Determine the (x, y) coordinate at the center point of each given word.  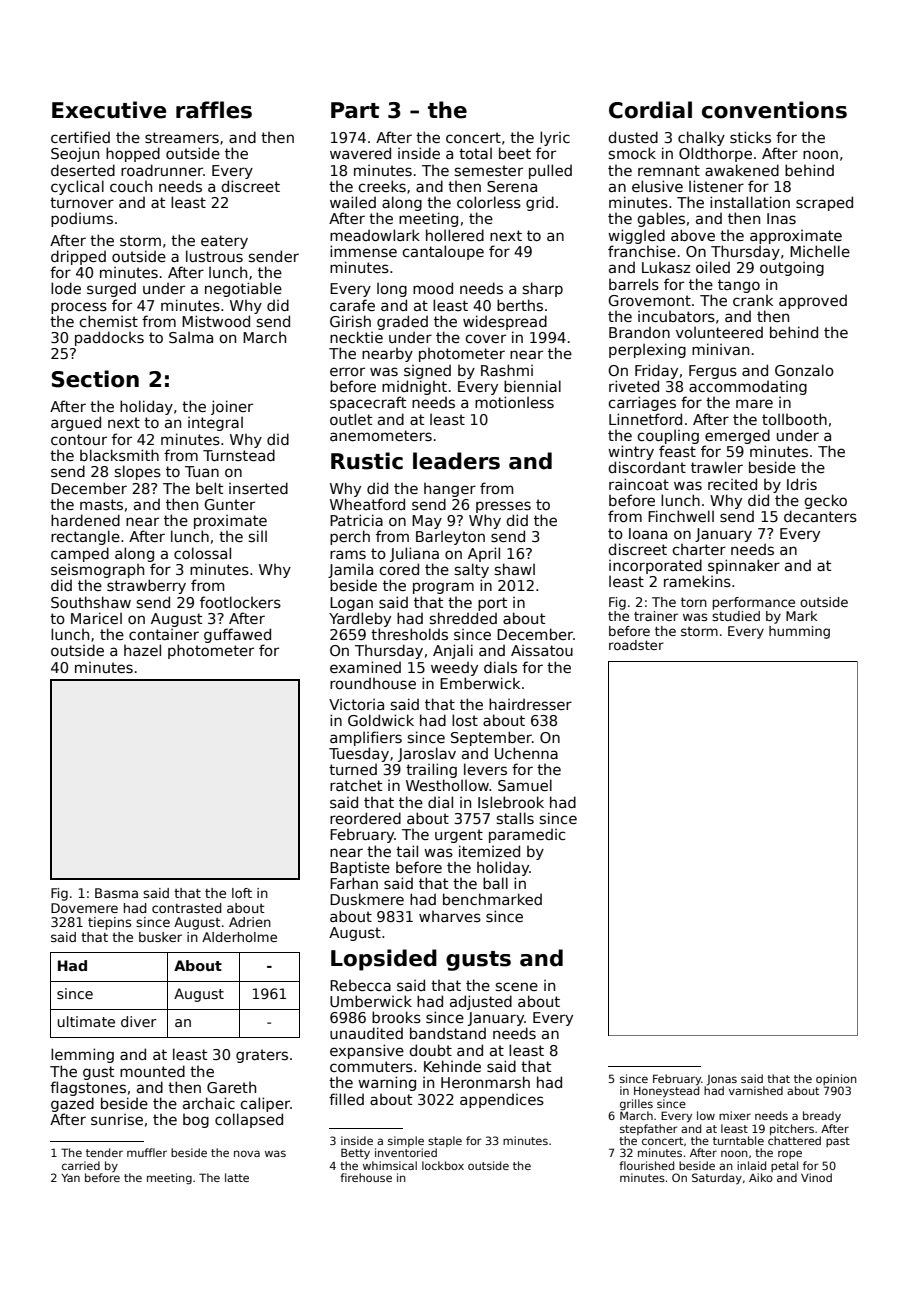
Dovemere (84, 908)
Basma (116, 893)
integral (215, 423)
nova (247, 1153)
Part (355, 110)
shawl (515, 569)
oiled (713, 267)
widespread (505, 322)
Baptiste (360, 868)
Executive (109, 110)
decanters (820, 516)
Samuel (525, 785)
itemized (489, 851)
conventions (774, 110)
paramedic (527, 835)
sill (258, 536)
